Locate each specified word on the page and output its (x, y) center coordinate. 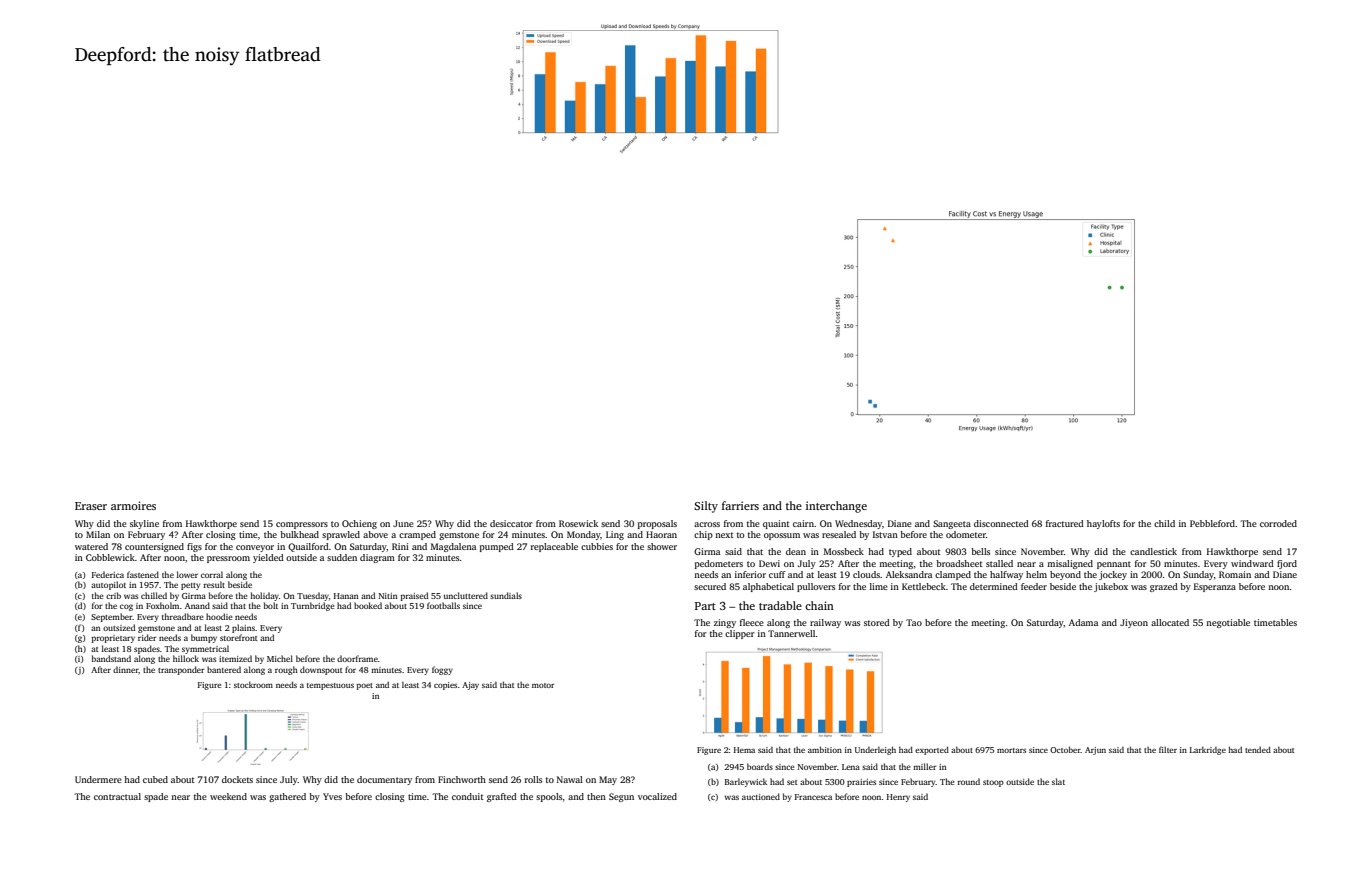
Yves (332, 796)
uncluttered (466, 595)
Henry (898, 798)
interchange (836, 507)
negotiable (1228, 623)
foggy (442, 670)
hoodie (219, 616)
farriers (740, 505)
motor (543, 685)
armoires (133, 505)
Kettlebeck (924, 586)
